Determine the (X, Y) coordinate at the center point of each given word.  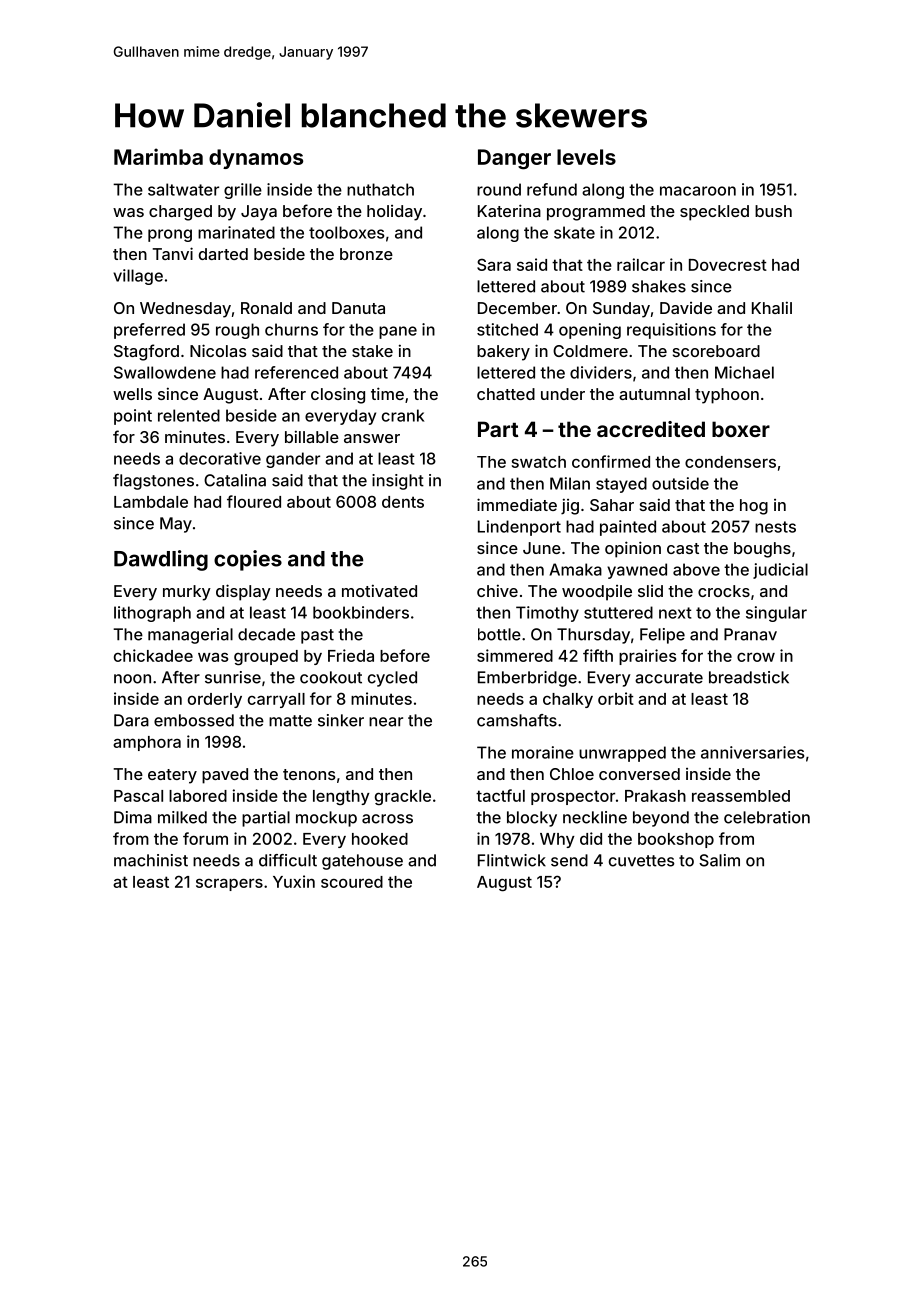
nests (775, 527)
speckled (714, 213)
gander (293, 460)
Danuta (358, 308)
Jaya (259, 213)
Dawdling (161, 560)
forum (205, 838)
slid (650, 591)
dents (403, 502)
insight (398, 482)
